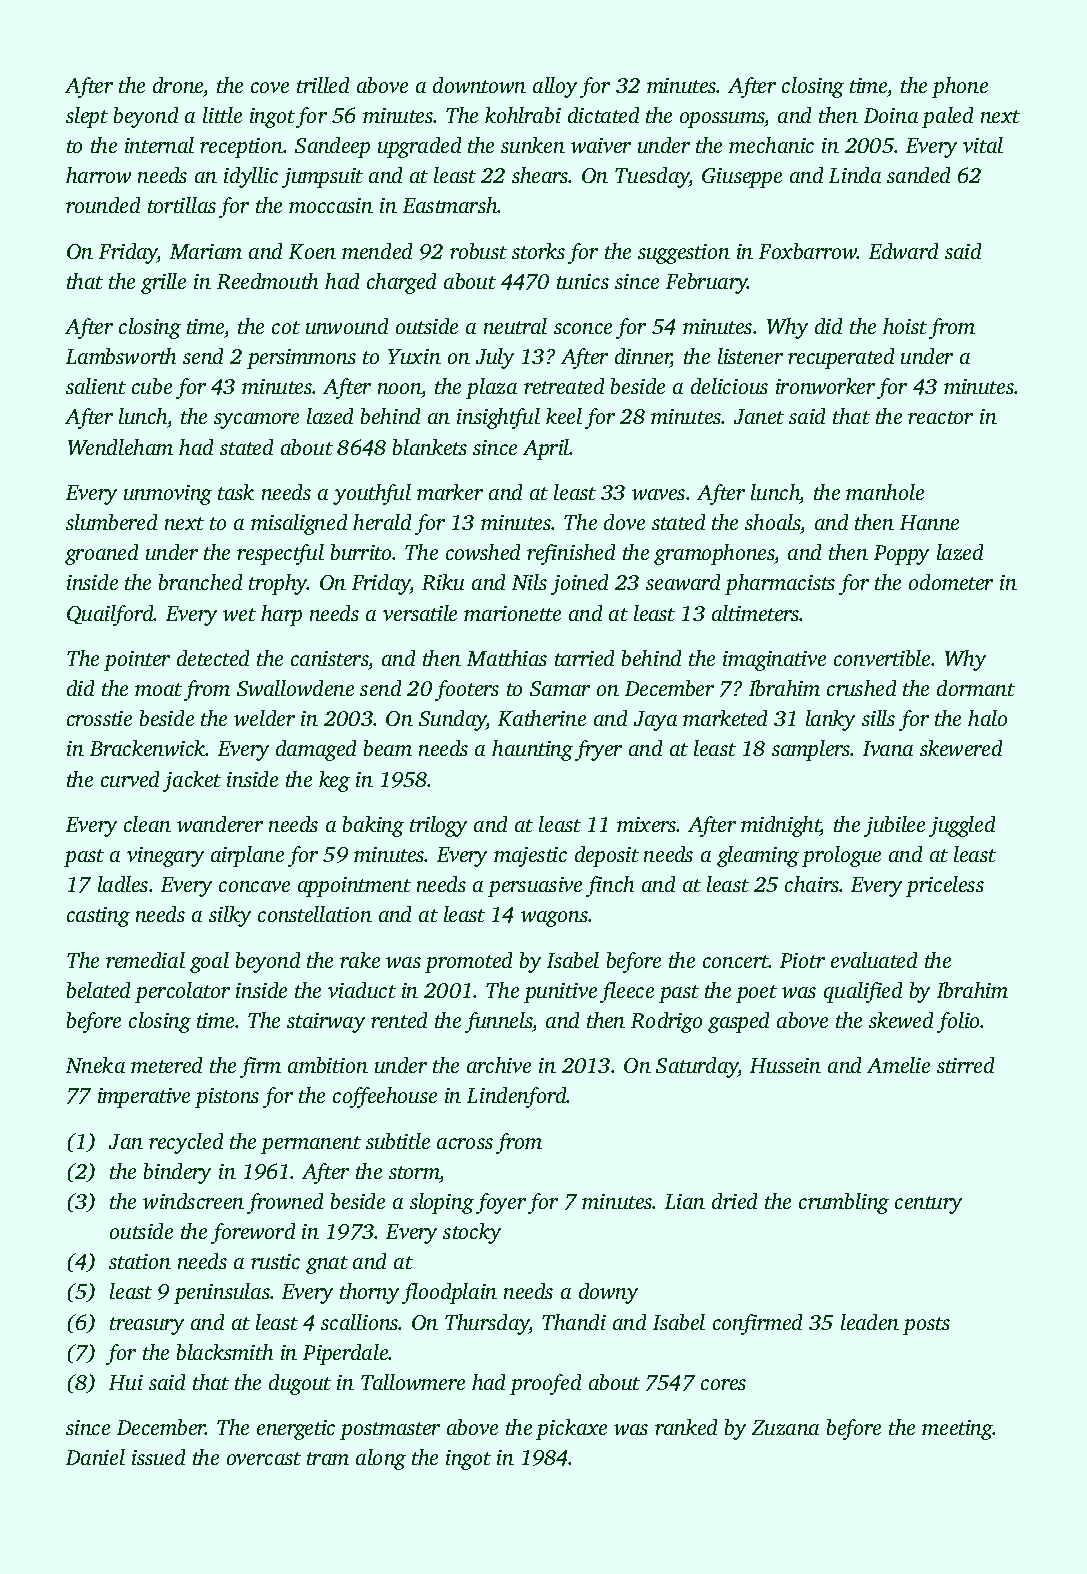 This image has width=1087, height=1574. I want to click on reactor, so click(940, 417).
